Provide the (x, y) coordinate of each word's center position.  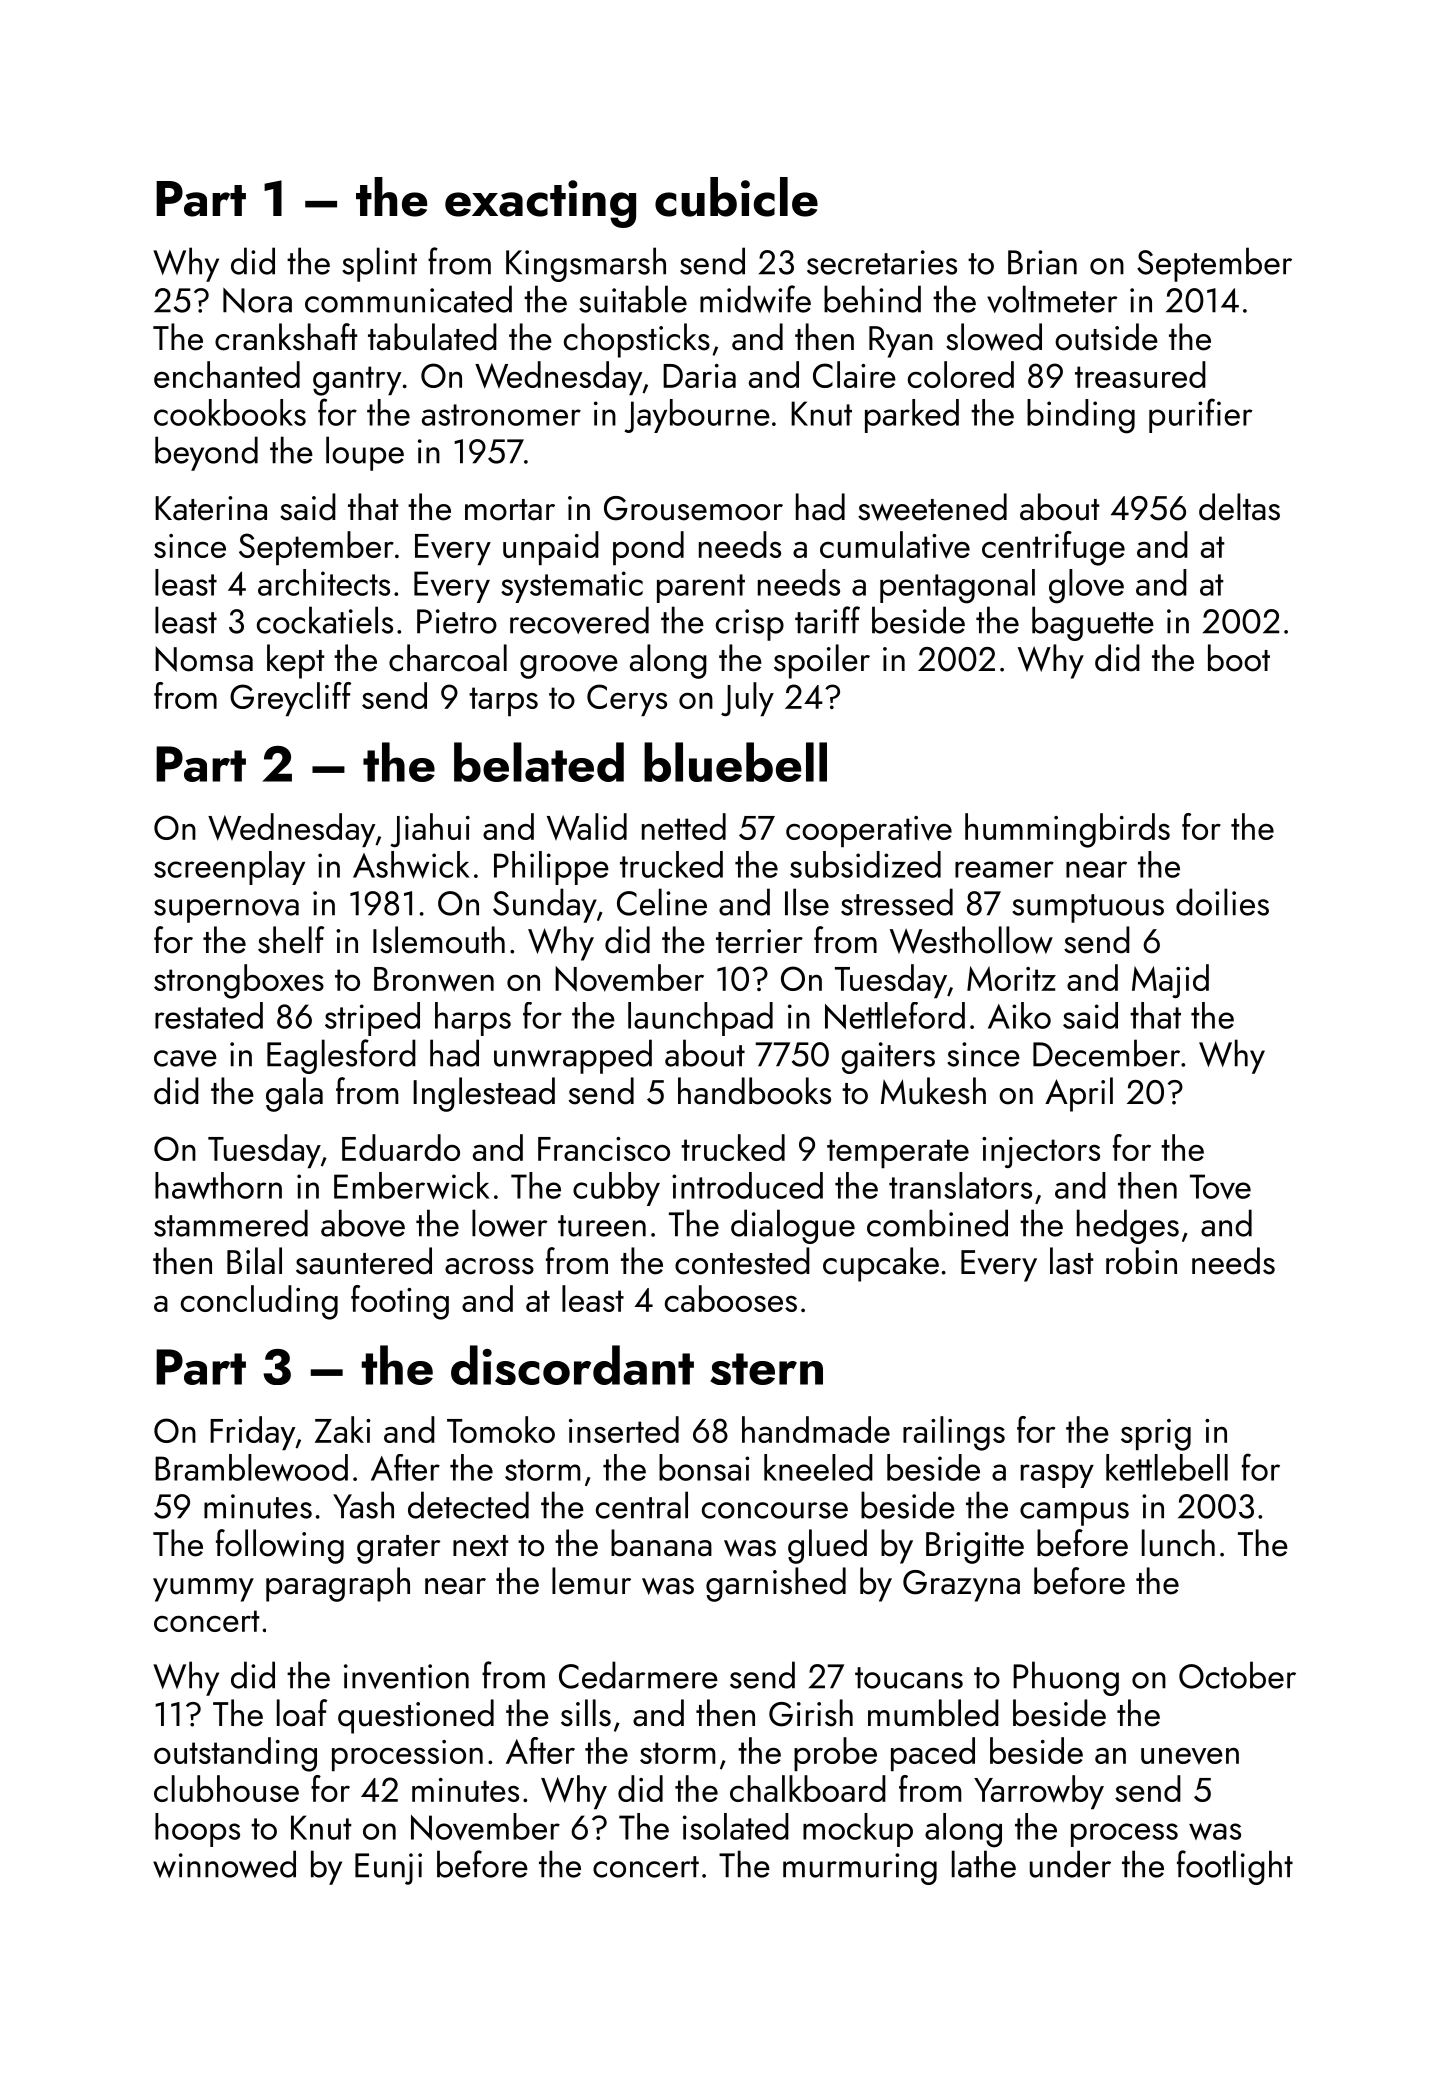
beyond (206, 453)
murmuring (860, 1869)
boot (1239, 658)
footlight (1235, 1867)
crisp (750, 625)
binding (1081, 416)
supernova (226, 911)
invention (406, 1676)
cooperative (869, 831)
